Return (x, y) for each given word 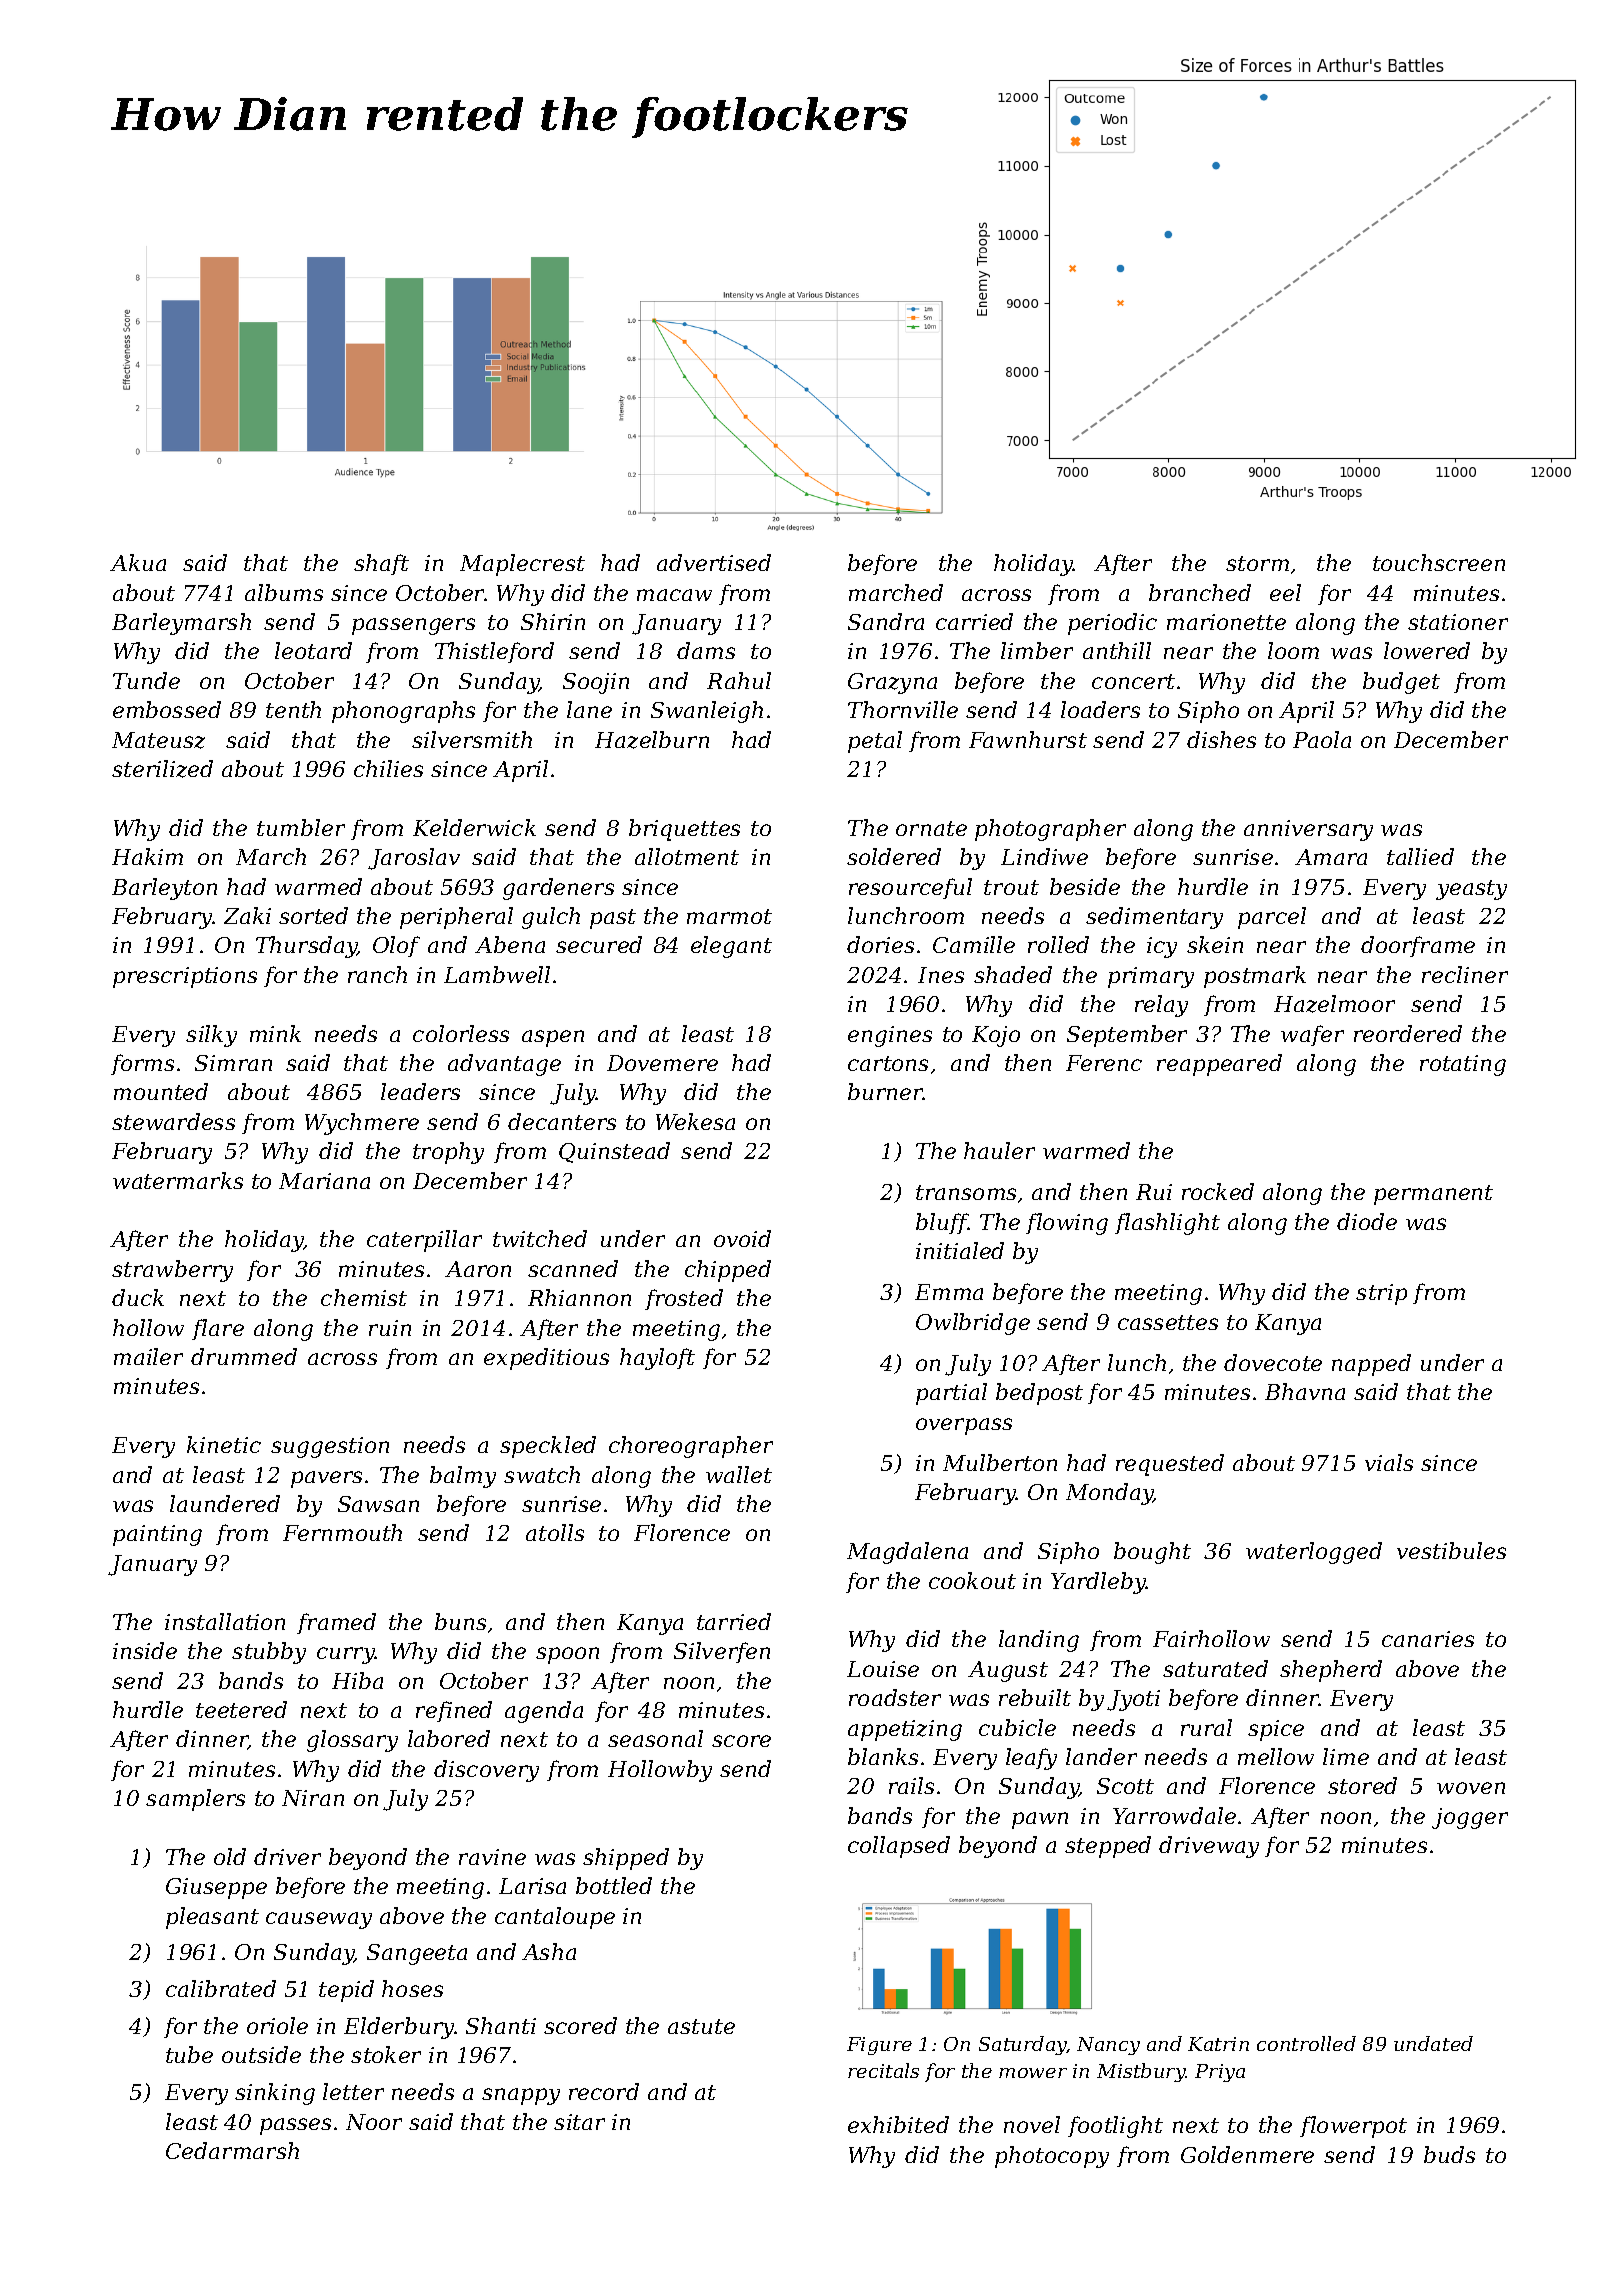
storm (1257, 563)
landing (1039, 1641)
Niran (313, 1798)
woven (1471, 1788)
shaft (381, 564)
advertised (714, 562)
